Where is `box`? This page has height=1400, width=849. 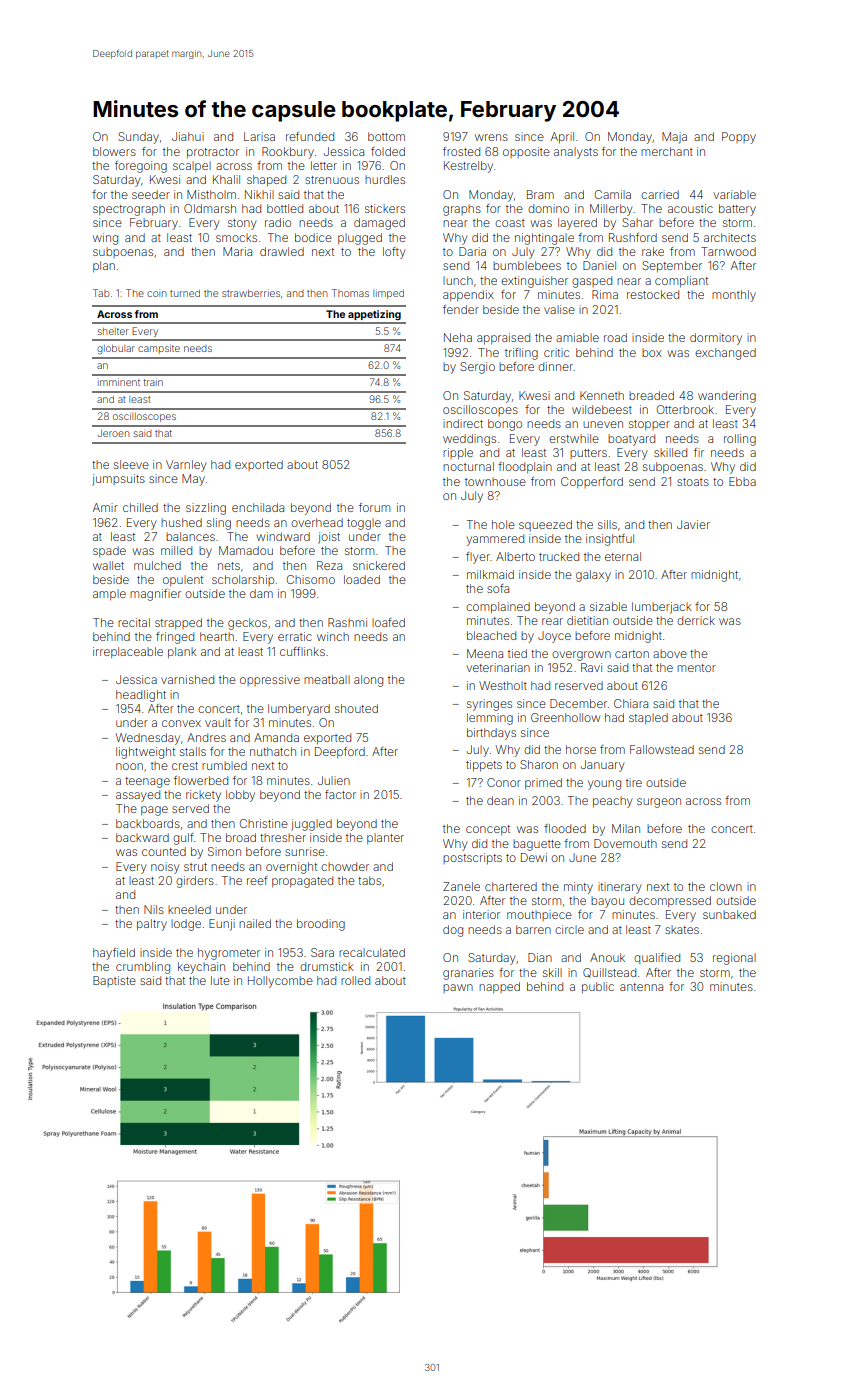 box is located at coordinates (652, 352).
